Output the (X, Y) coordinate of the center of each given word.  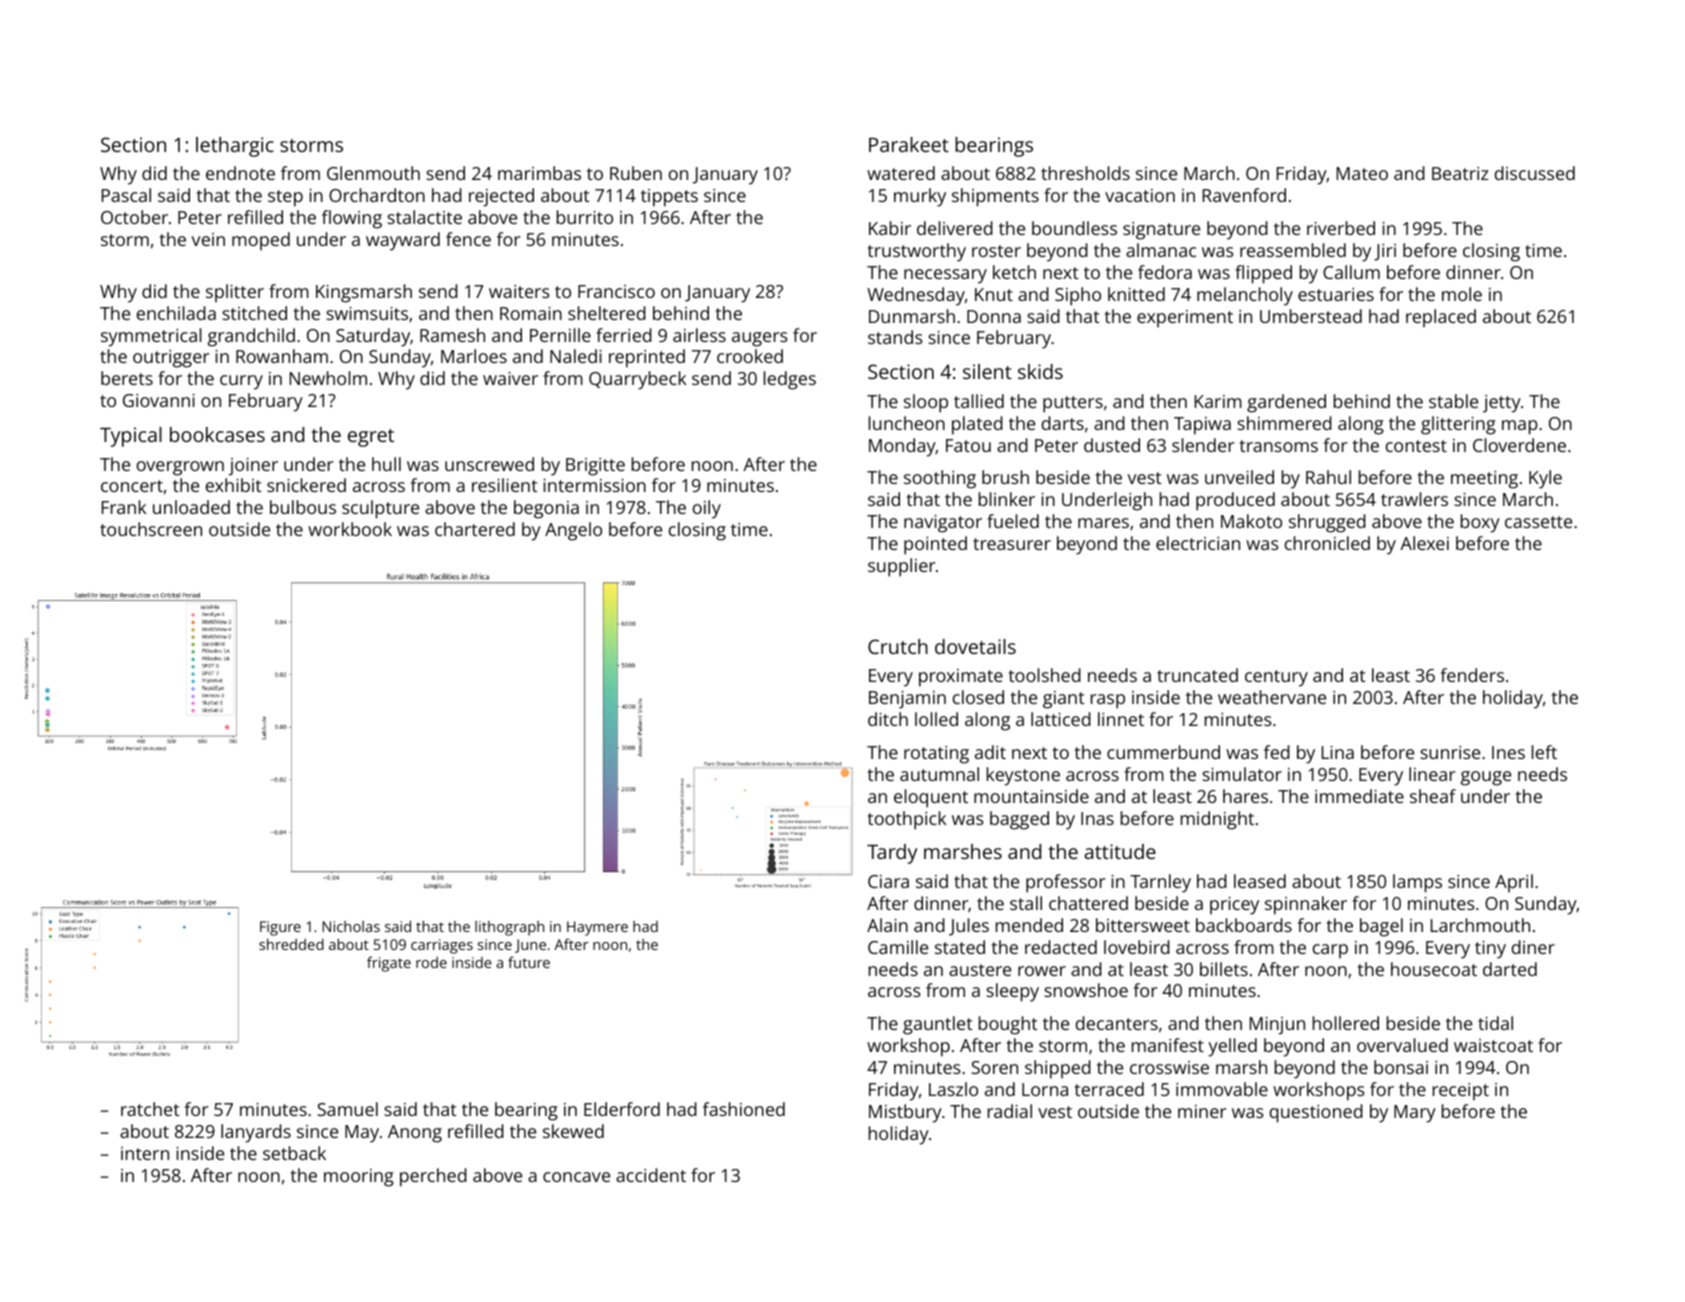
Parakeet (909, 144)
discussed (1535, 173)
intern (145, 1153)
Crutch (898, 646)
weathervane (1272, 697)
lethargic (235, 147)
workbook (350, 529)
